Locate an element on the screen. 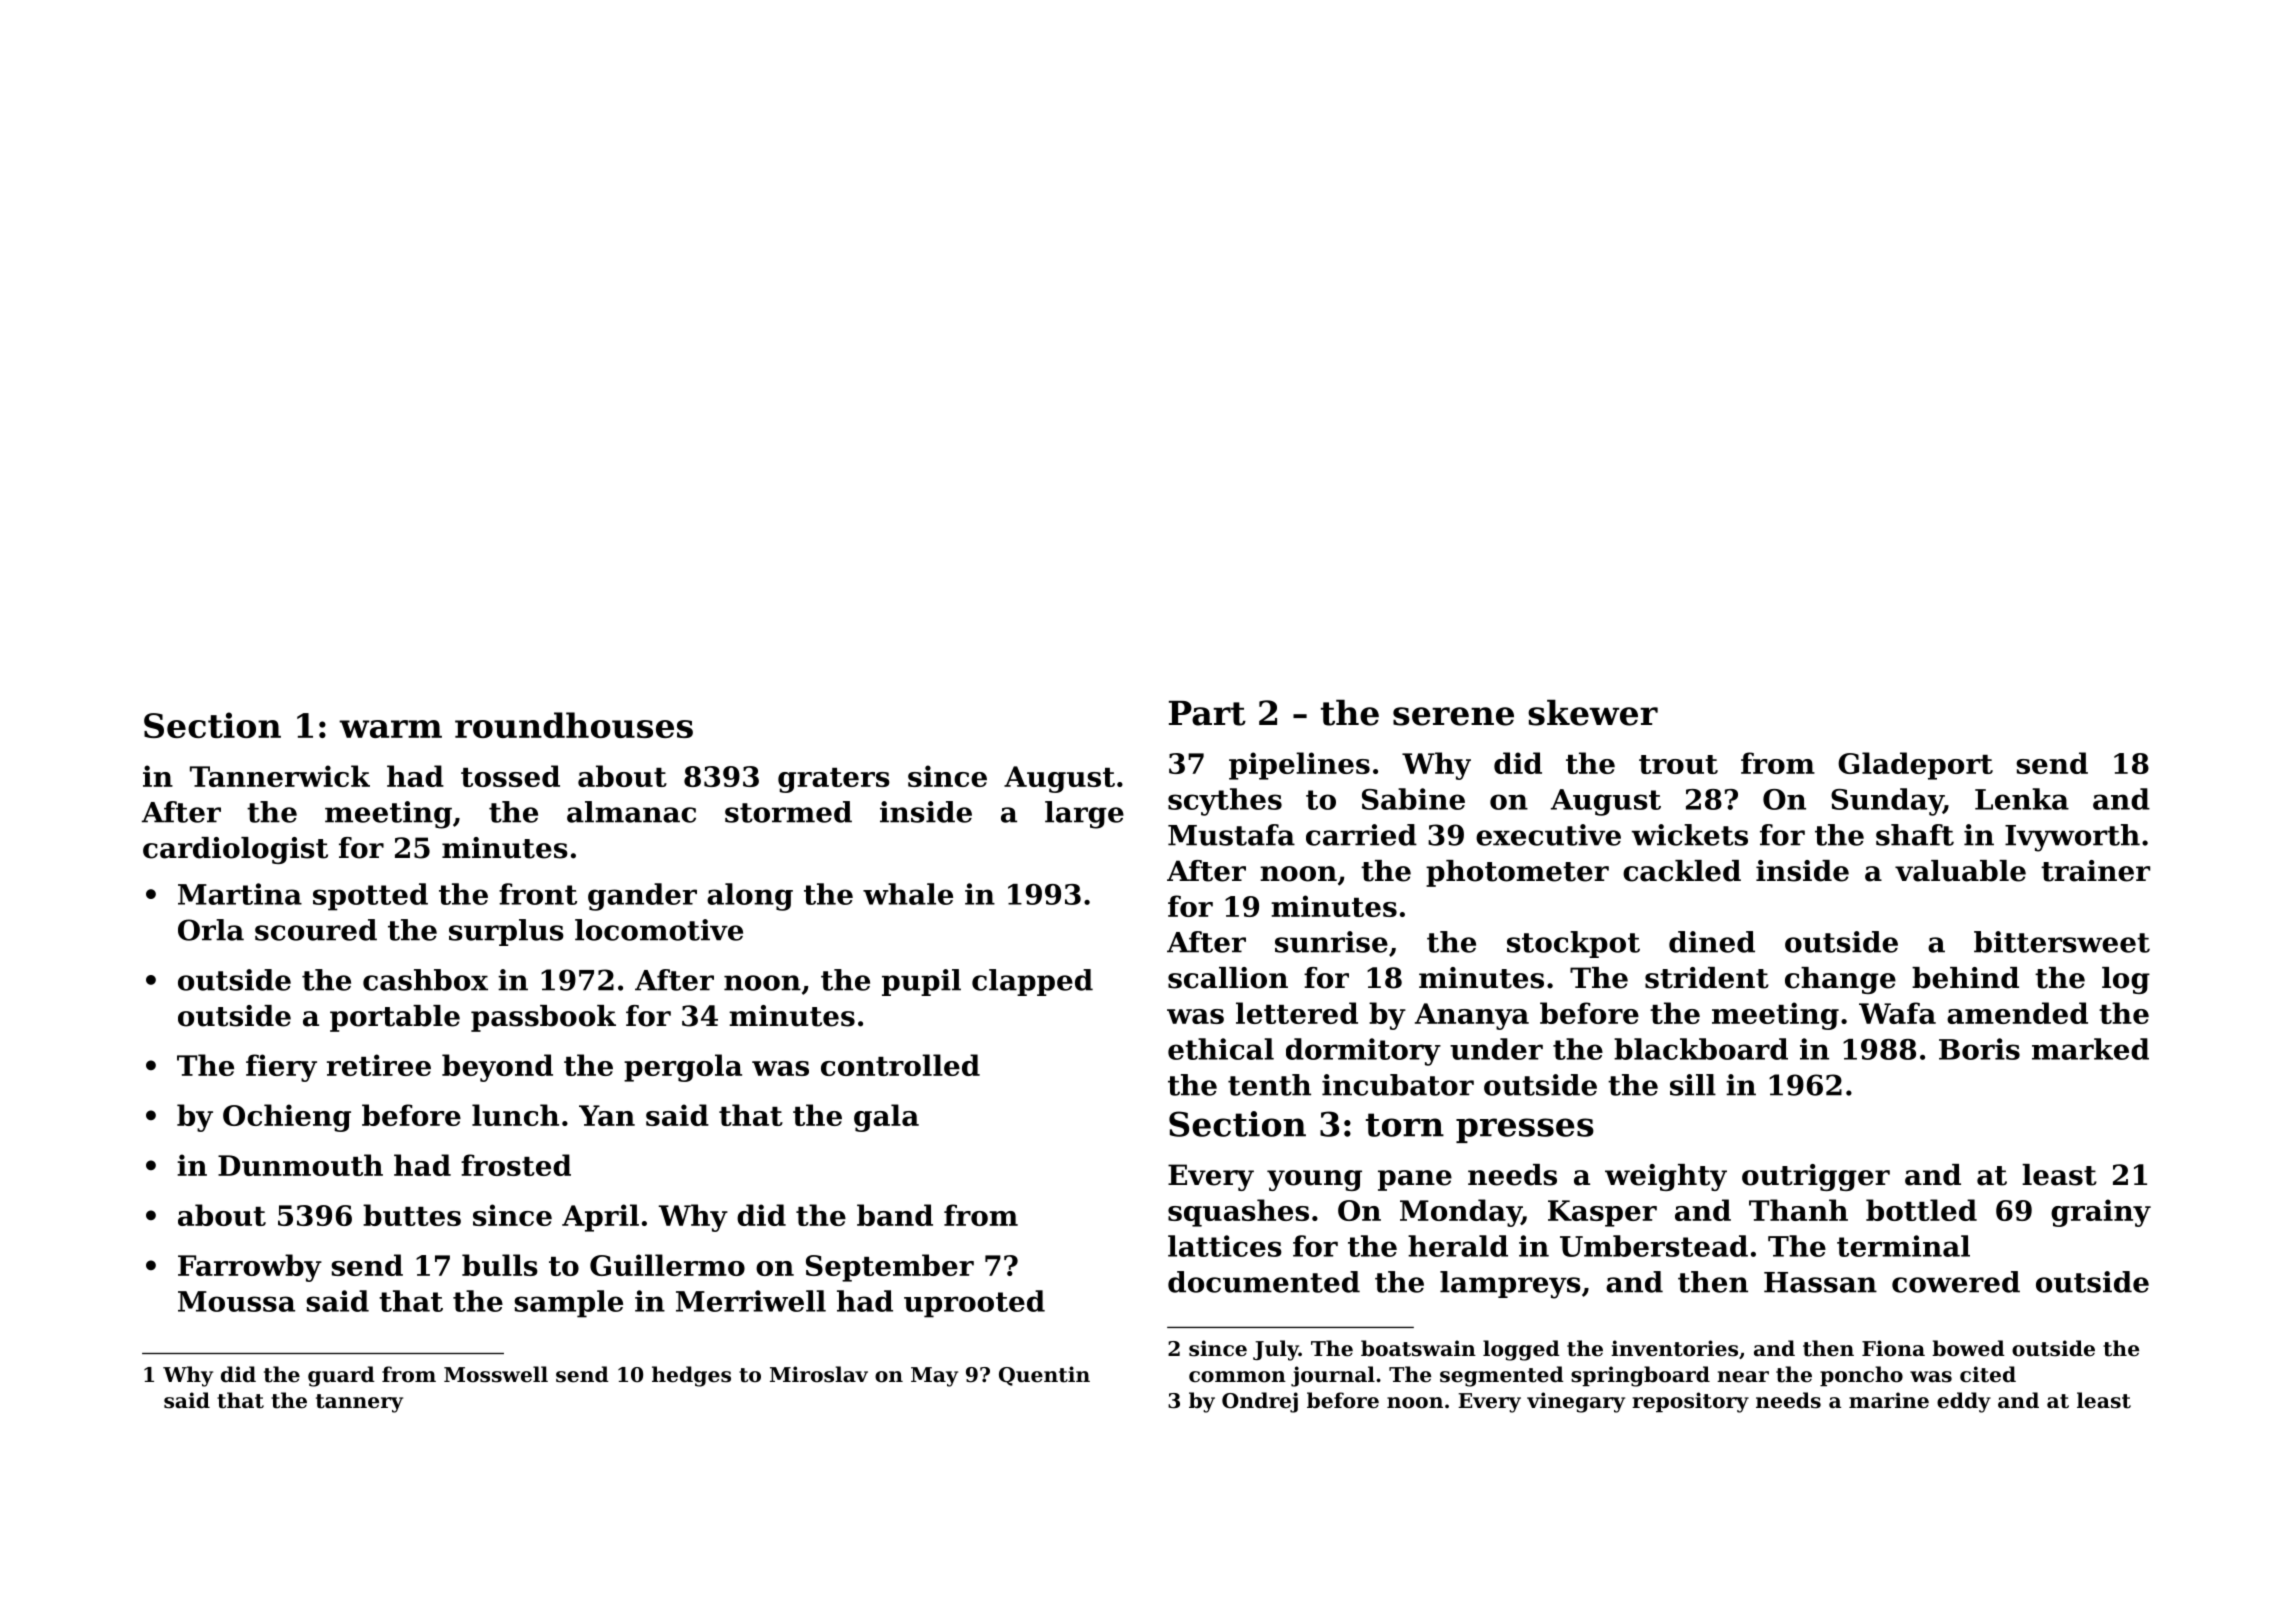  almanac is located at coordinates (631, 812).
